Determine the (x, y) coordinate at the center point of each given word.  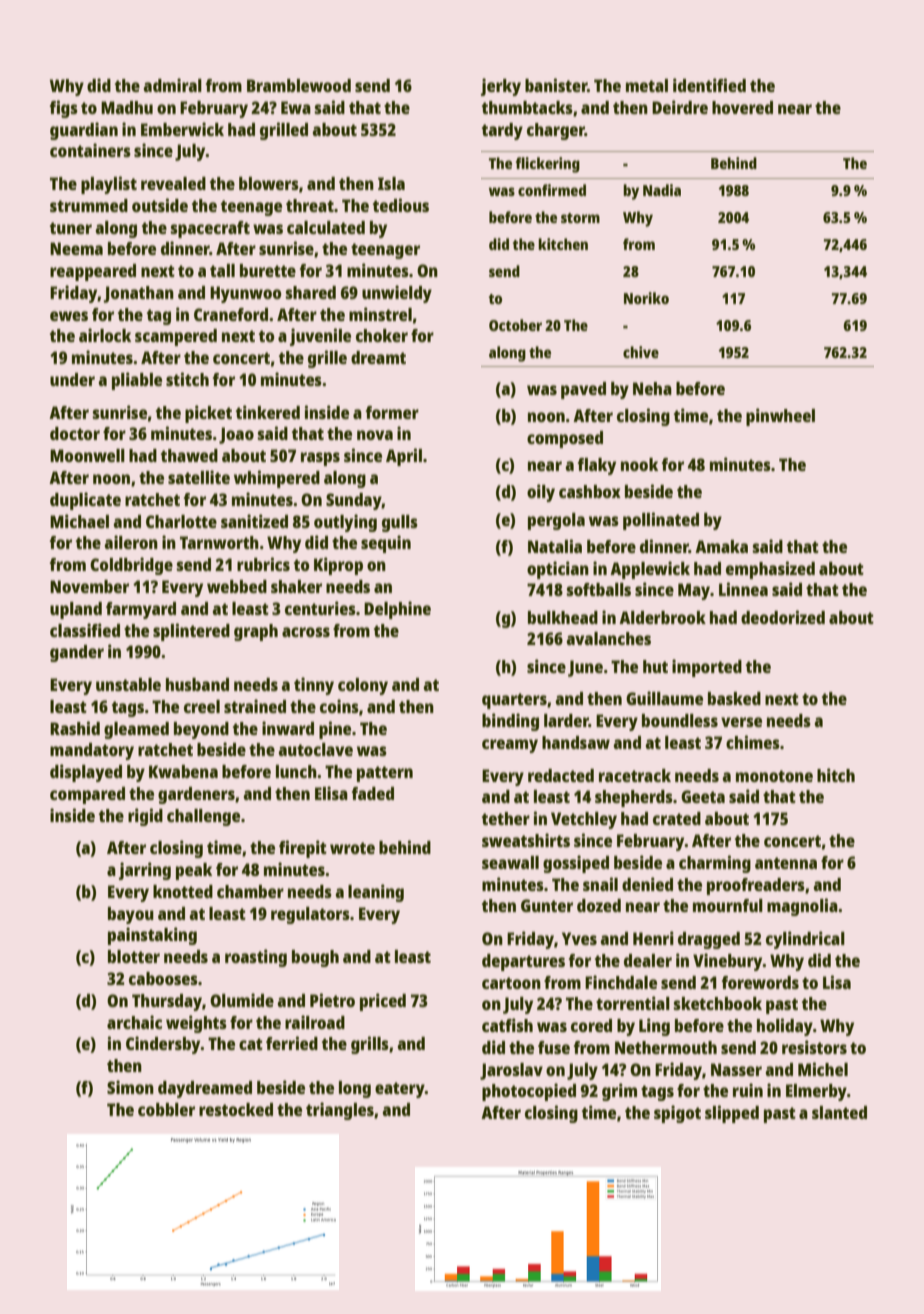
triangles (340, 1111)
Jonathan (139, 294)
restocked (236, 1109)
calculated (326, 227)
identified (709, 85)
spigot (677, 1114)
